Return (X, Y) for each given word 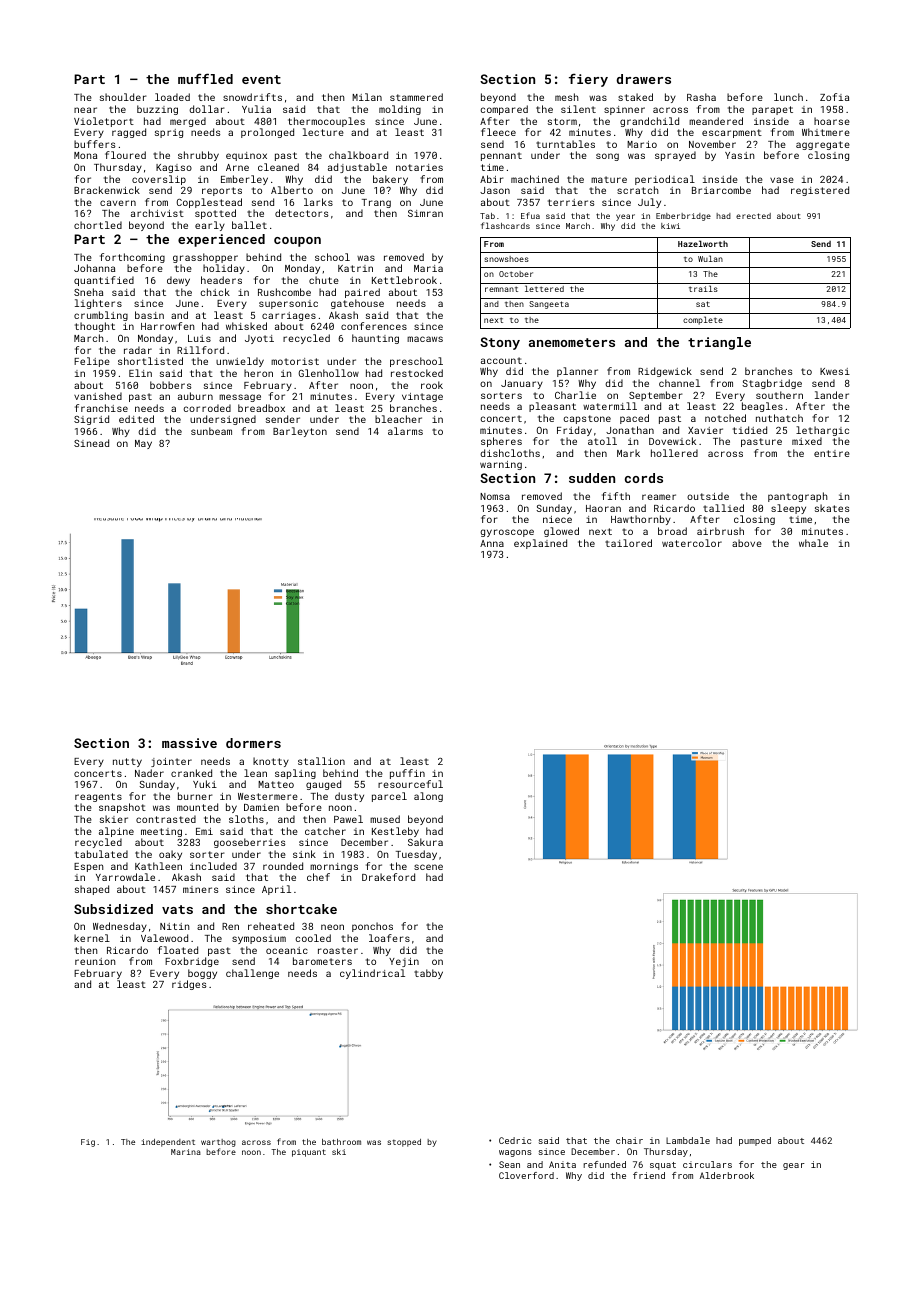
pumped (755, 1141)
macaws (425, 339)
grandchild (649, 122)
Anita (562, 1164)
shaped (92, 890)
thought (95, 327)
